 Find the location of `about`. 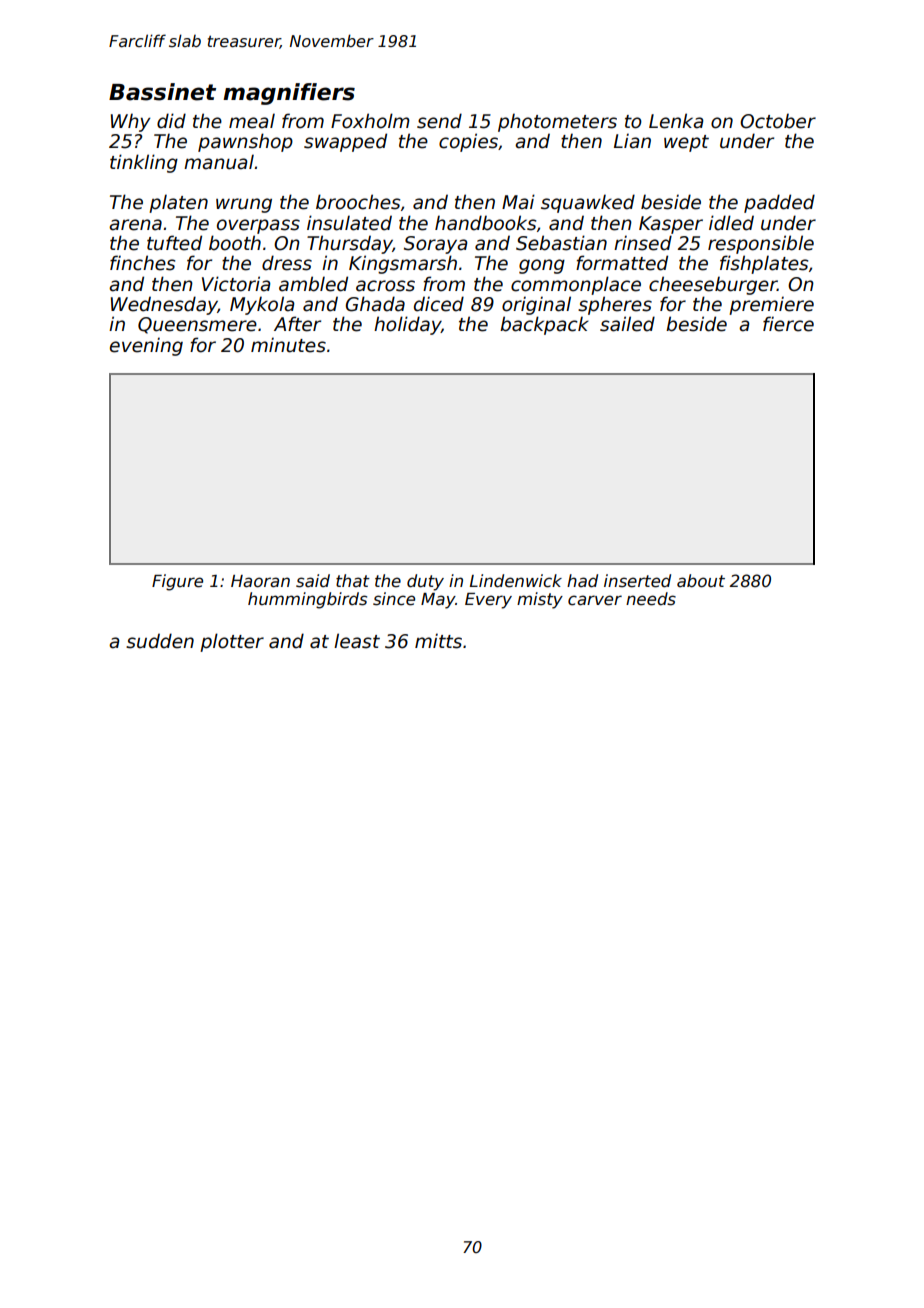

about is located at coordinates (701, 581).
